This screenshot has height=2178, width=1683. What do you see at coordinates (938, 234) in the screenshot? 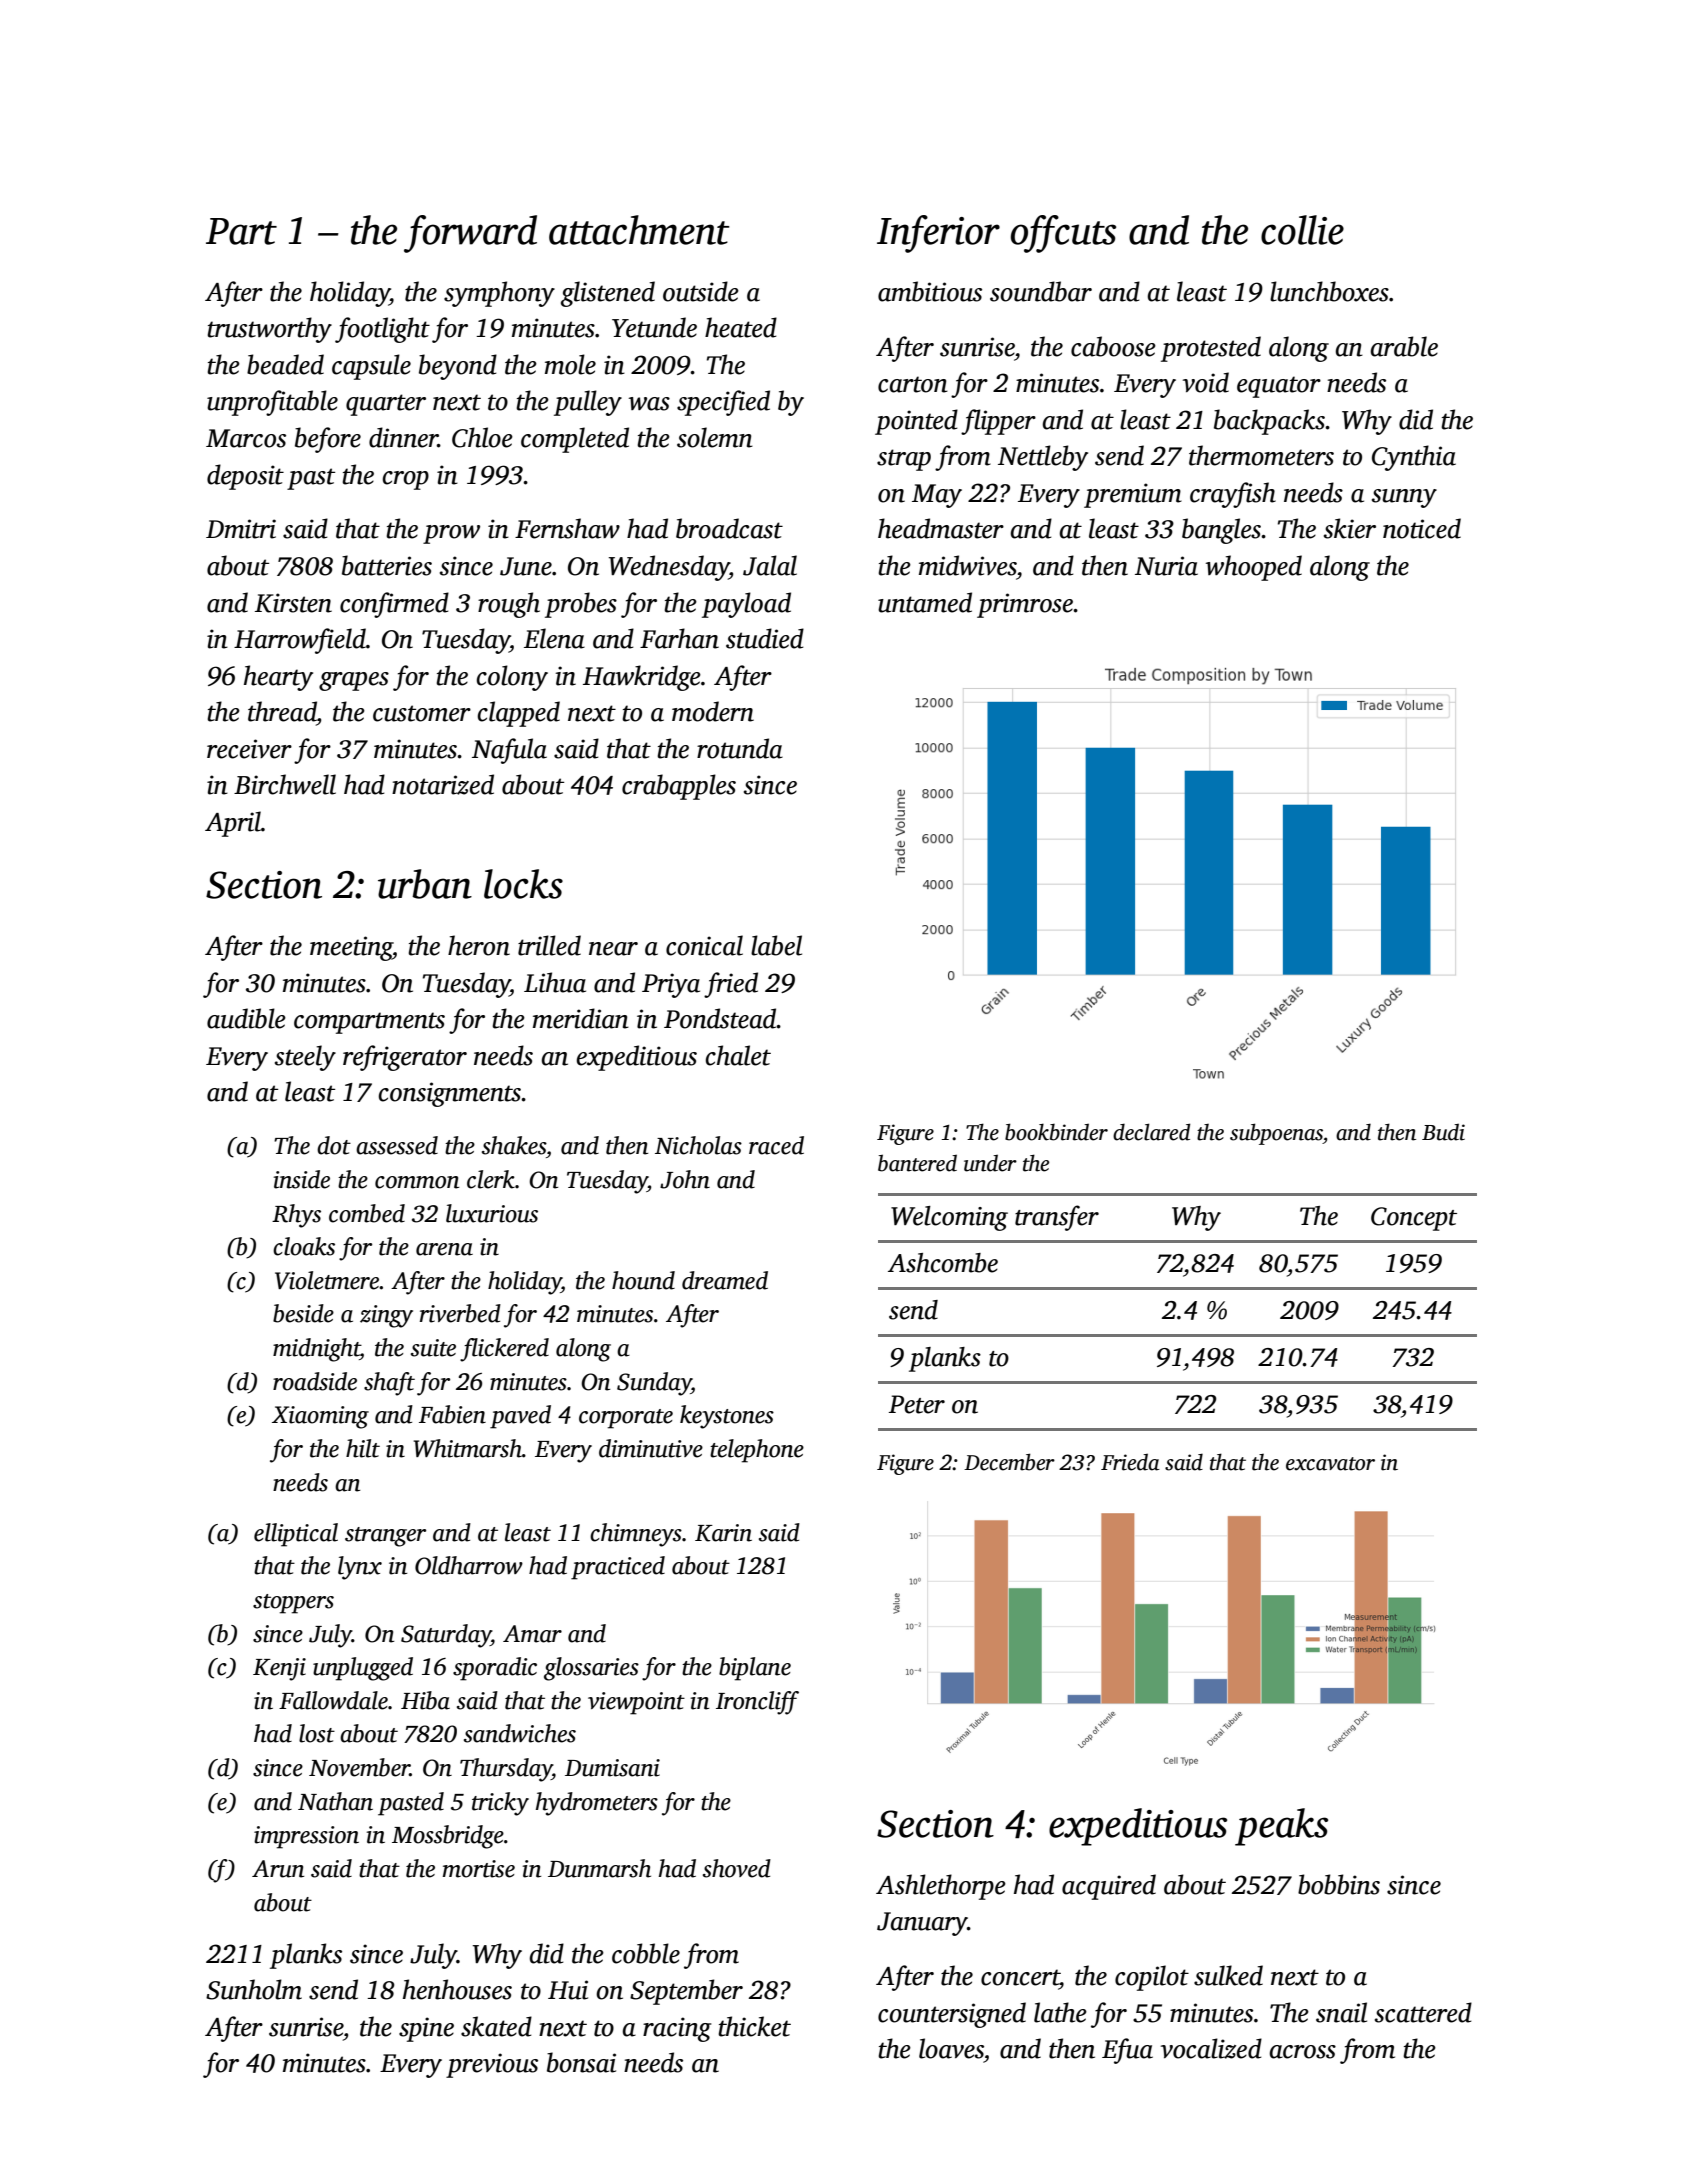
I see `Inferior` at bounding box center [938, 234].
